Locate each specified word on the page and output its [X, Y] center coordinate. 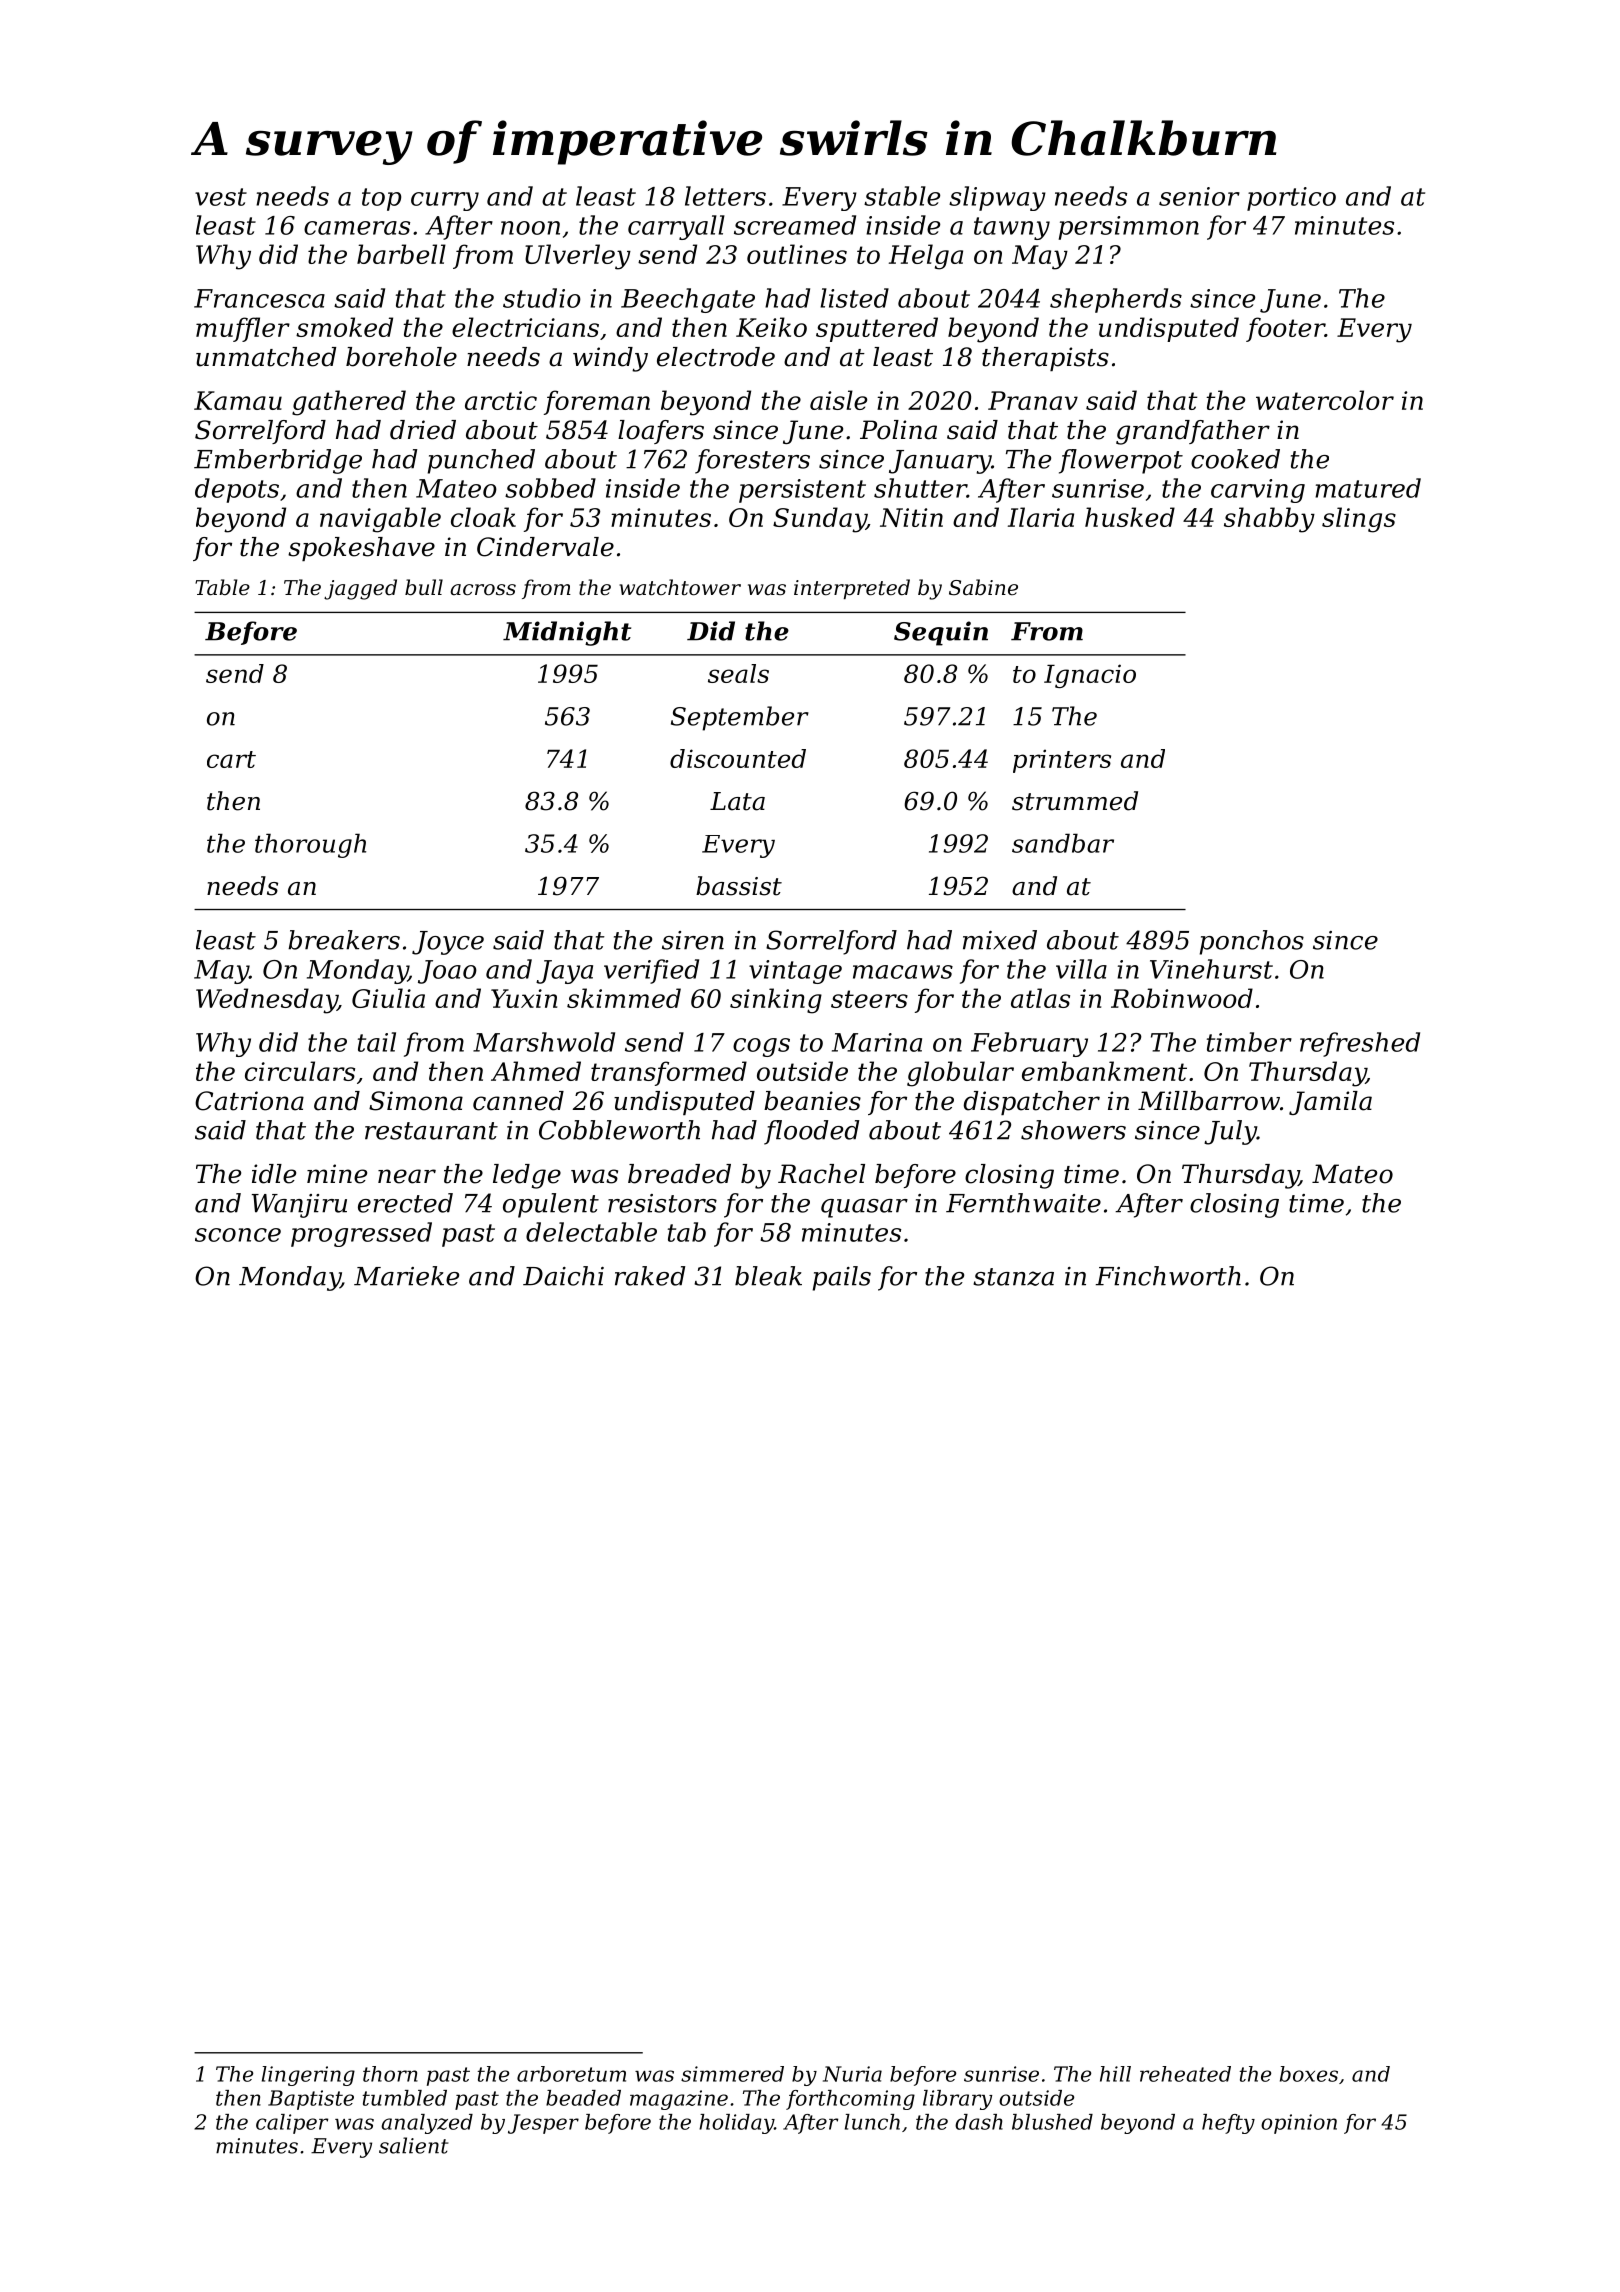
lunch [872, 2122]
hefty [1228, 2124]
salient [414, 2145]
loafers [661, 432]
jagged [360, 589]
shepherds [1116, 300]
